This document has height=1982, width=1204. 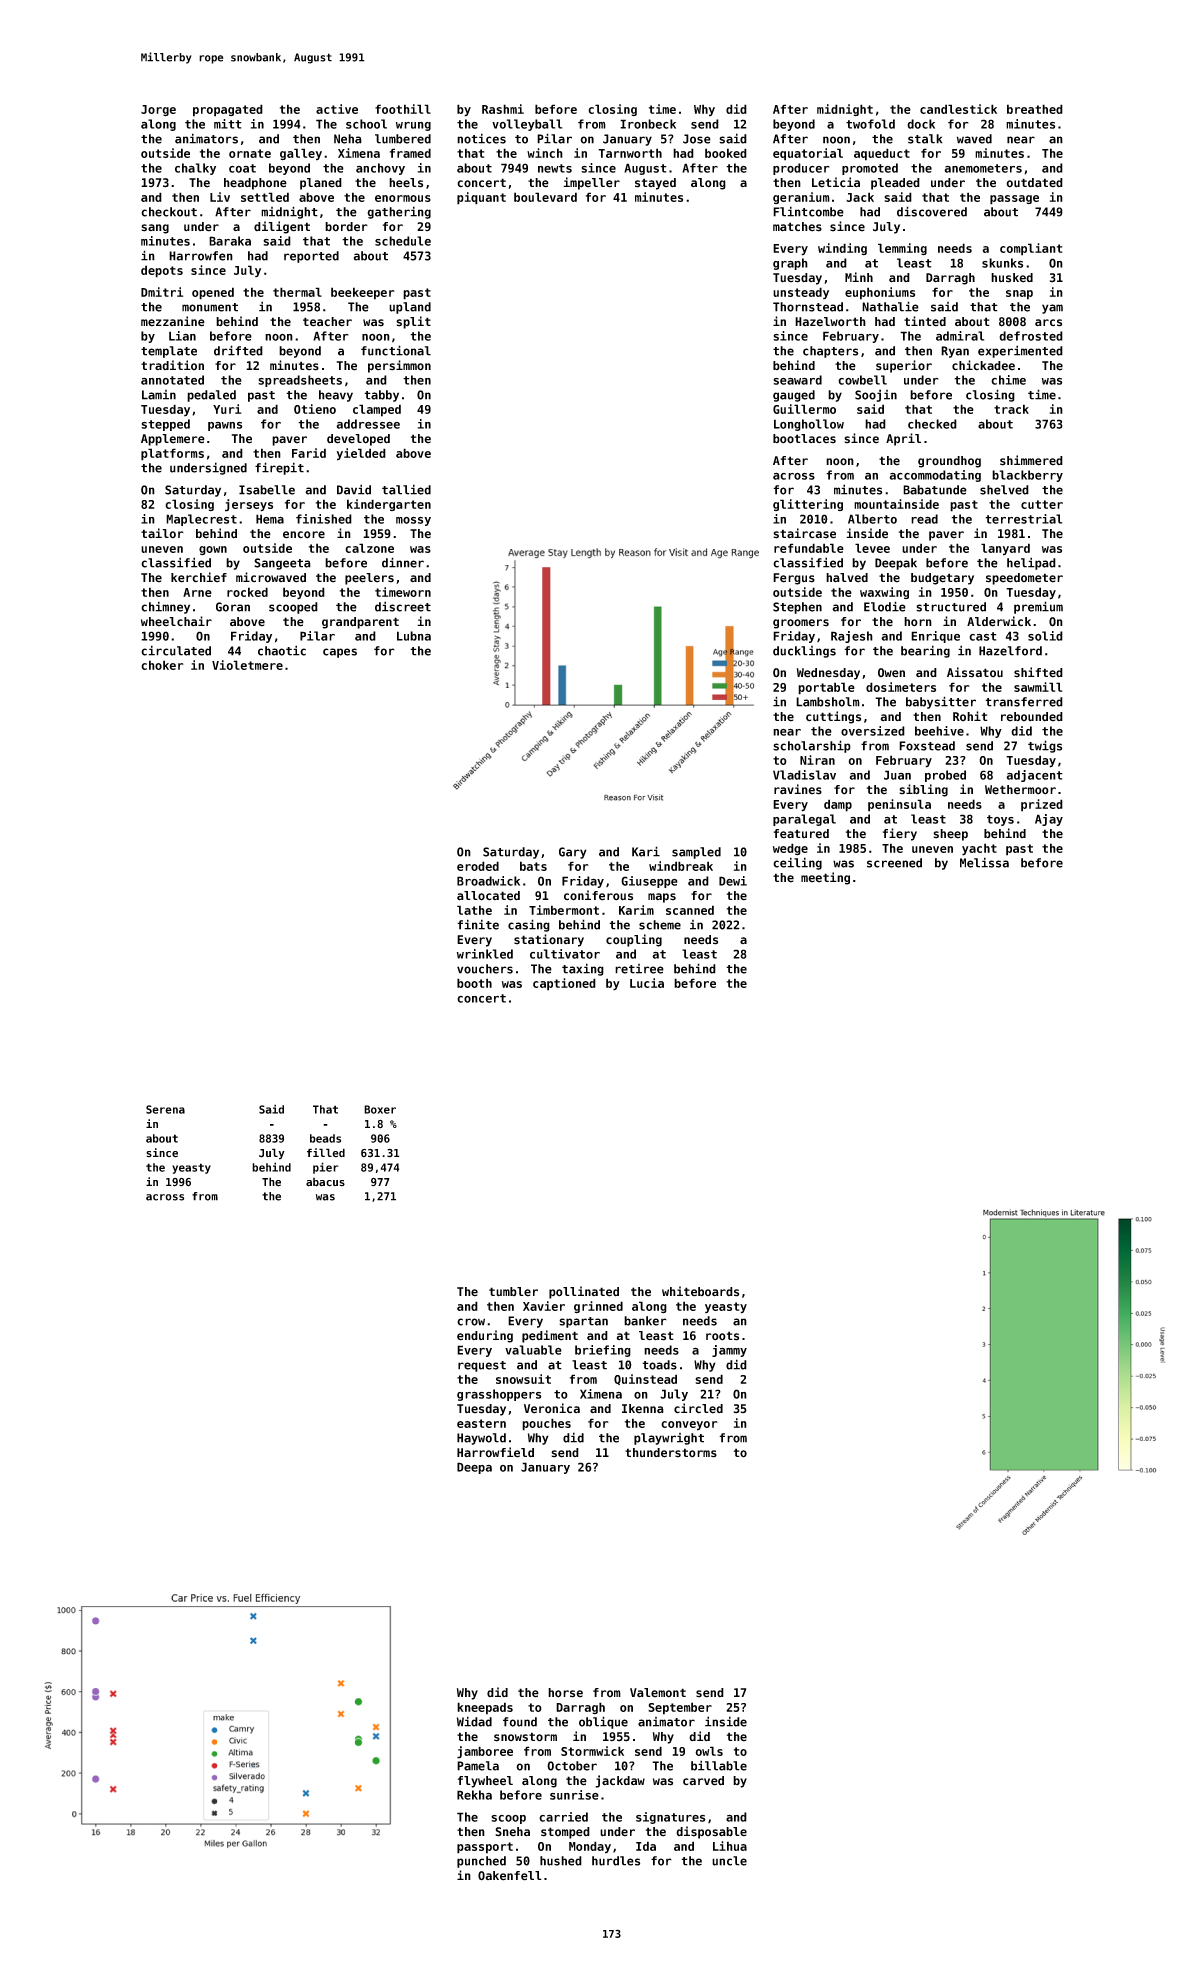 What do you see at coordinates (647, 983) in the document?
I see `Lucia` at bounding box center [647, 983].
